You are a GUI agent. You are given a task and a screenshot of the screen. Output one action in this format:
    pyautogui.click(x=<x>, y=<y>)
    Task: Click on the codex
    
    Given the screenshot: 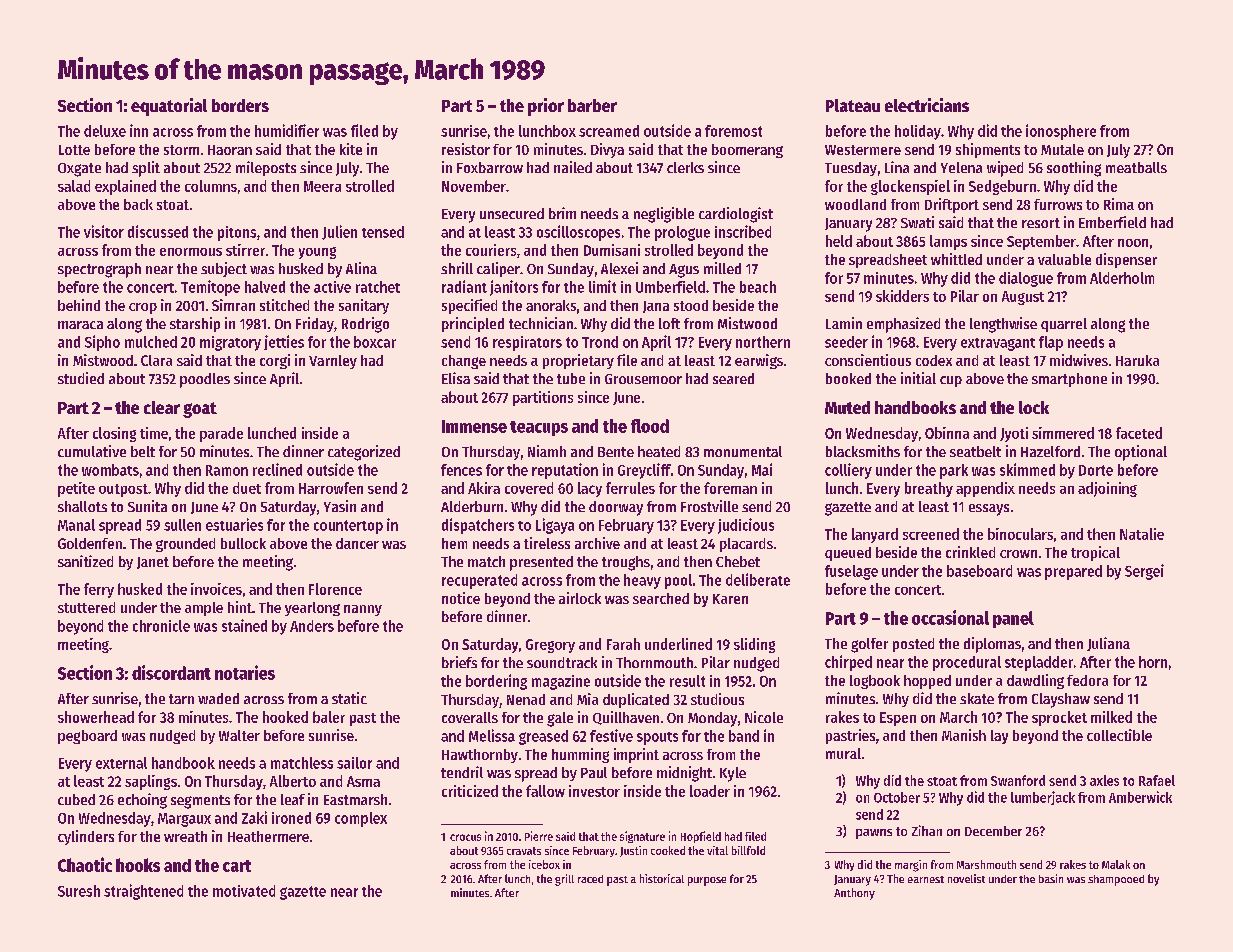 What is the action you would take?
    pyautogui.click(x=934, y=360)
